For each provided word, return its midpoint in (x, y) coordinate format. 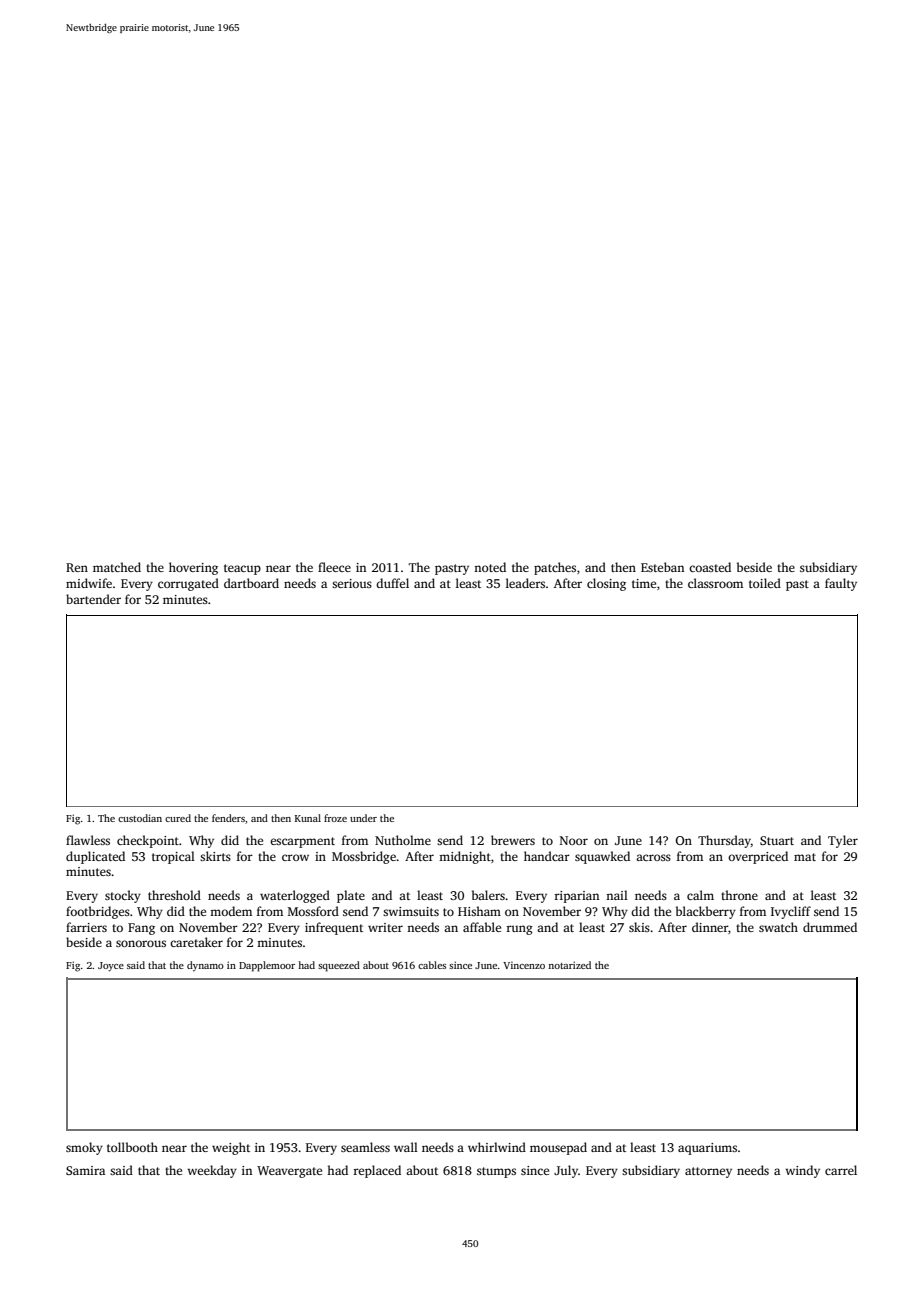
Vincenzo (524, 965)
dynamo (205, 966)
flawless (88, 840)
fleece (334, 567)
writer (385, 927)
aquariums (707, 1149)
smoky (84, 1148)
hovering (193, 568)
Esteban (662, 567)
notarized (569, 965)
